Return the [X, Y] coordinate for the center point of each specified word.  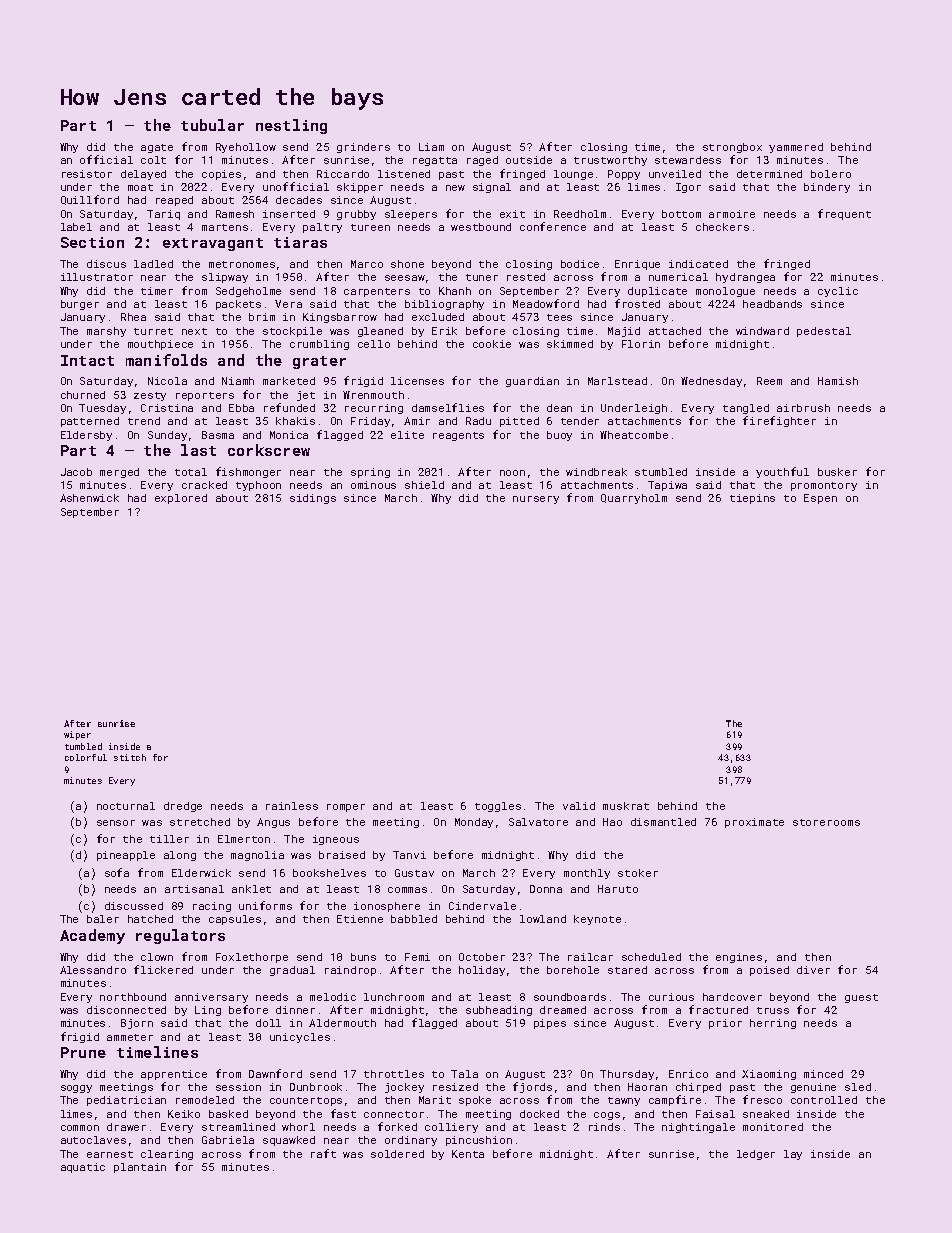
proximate [754, 823]
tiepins [752, 499]
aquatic [83, 1168]
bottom [681, 214]
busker [837, 472]
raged [482, 161]
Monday [474, 823]
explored [181, 499]
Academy [92, 936]
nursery [536, 500]
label [76, 227]
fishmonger [248, 472]
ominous [373, 485]
